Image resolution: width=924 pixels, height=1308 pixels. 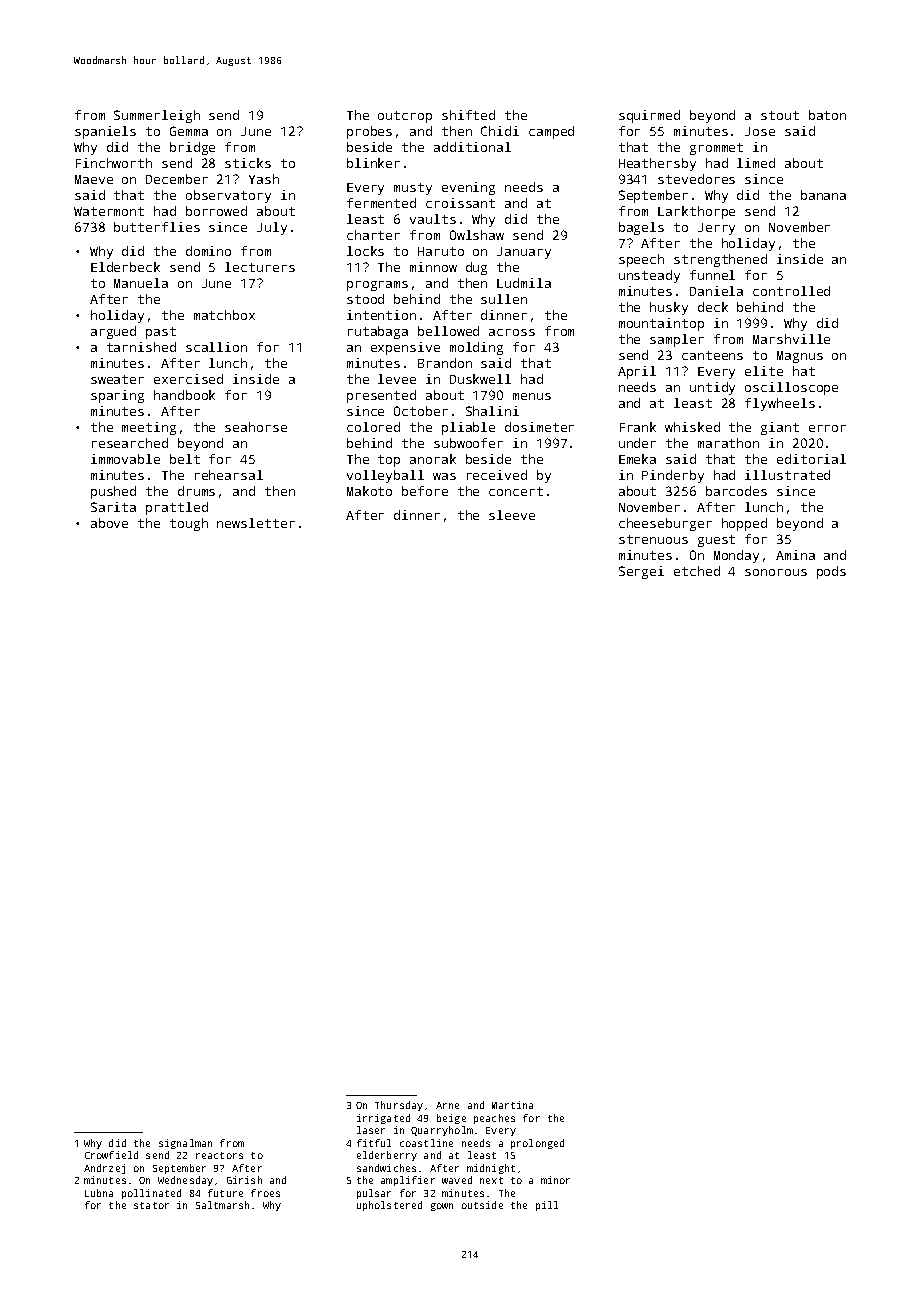 I want to click on Martina, so click(x=512, y=1105).
